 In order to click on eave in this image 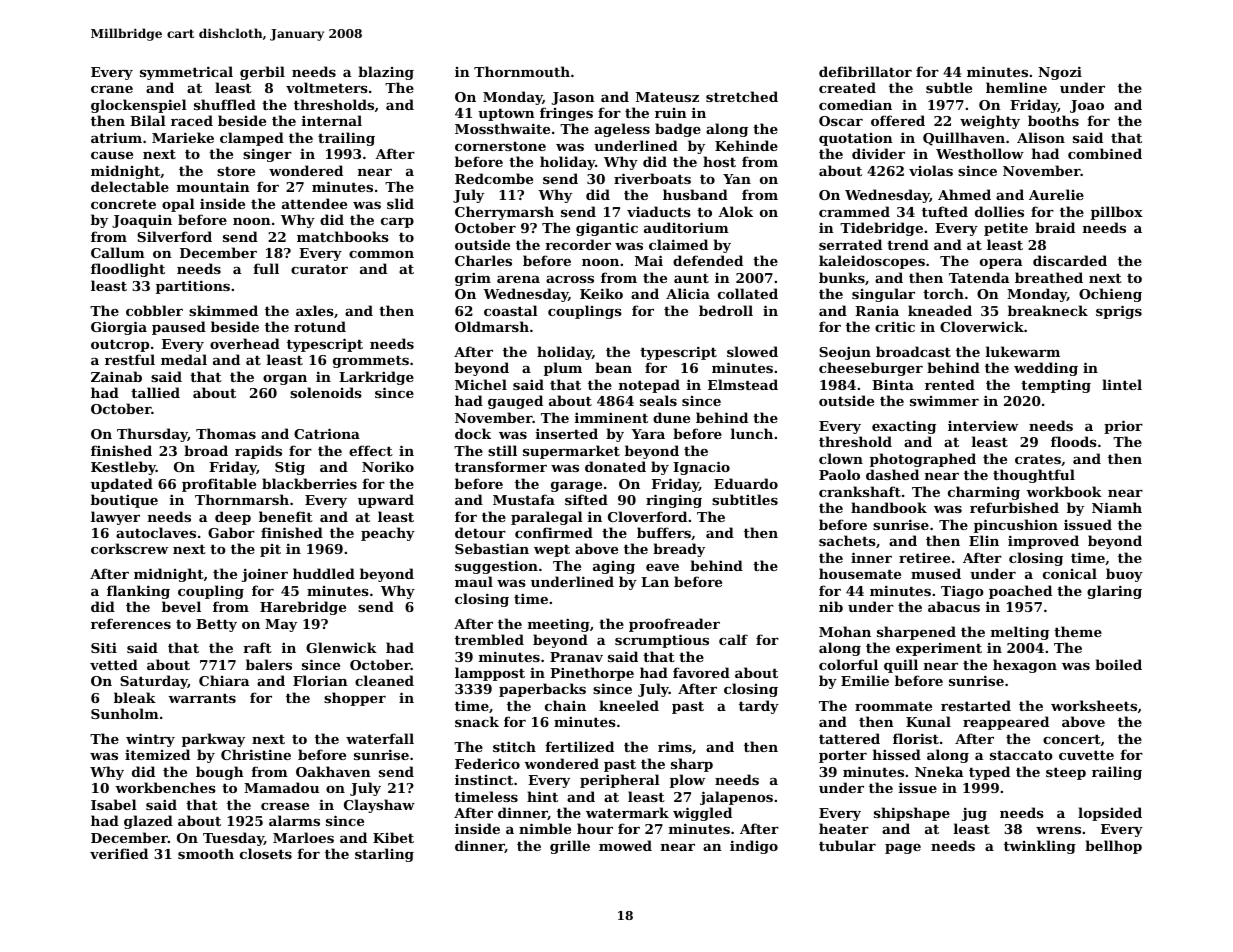, I will do `click(662, 567)`.
